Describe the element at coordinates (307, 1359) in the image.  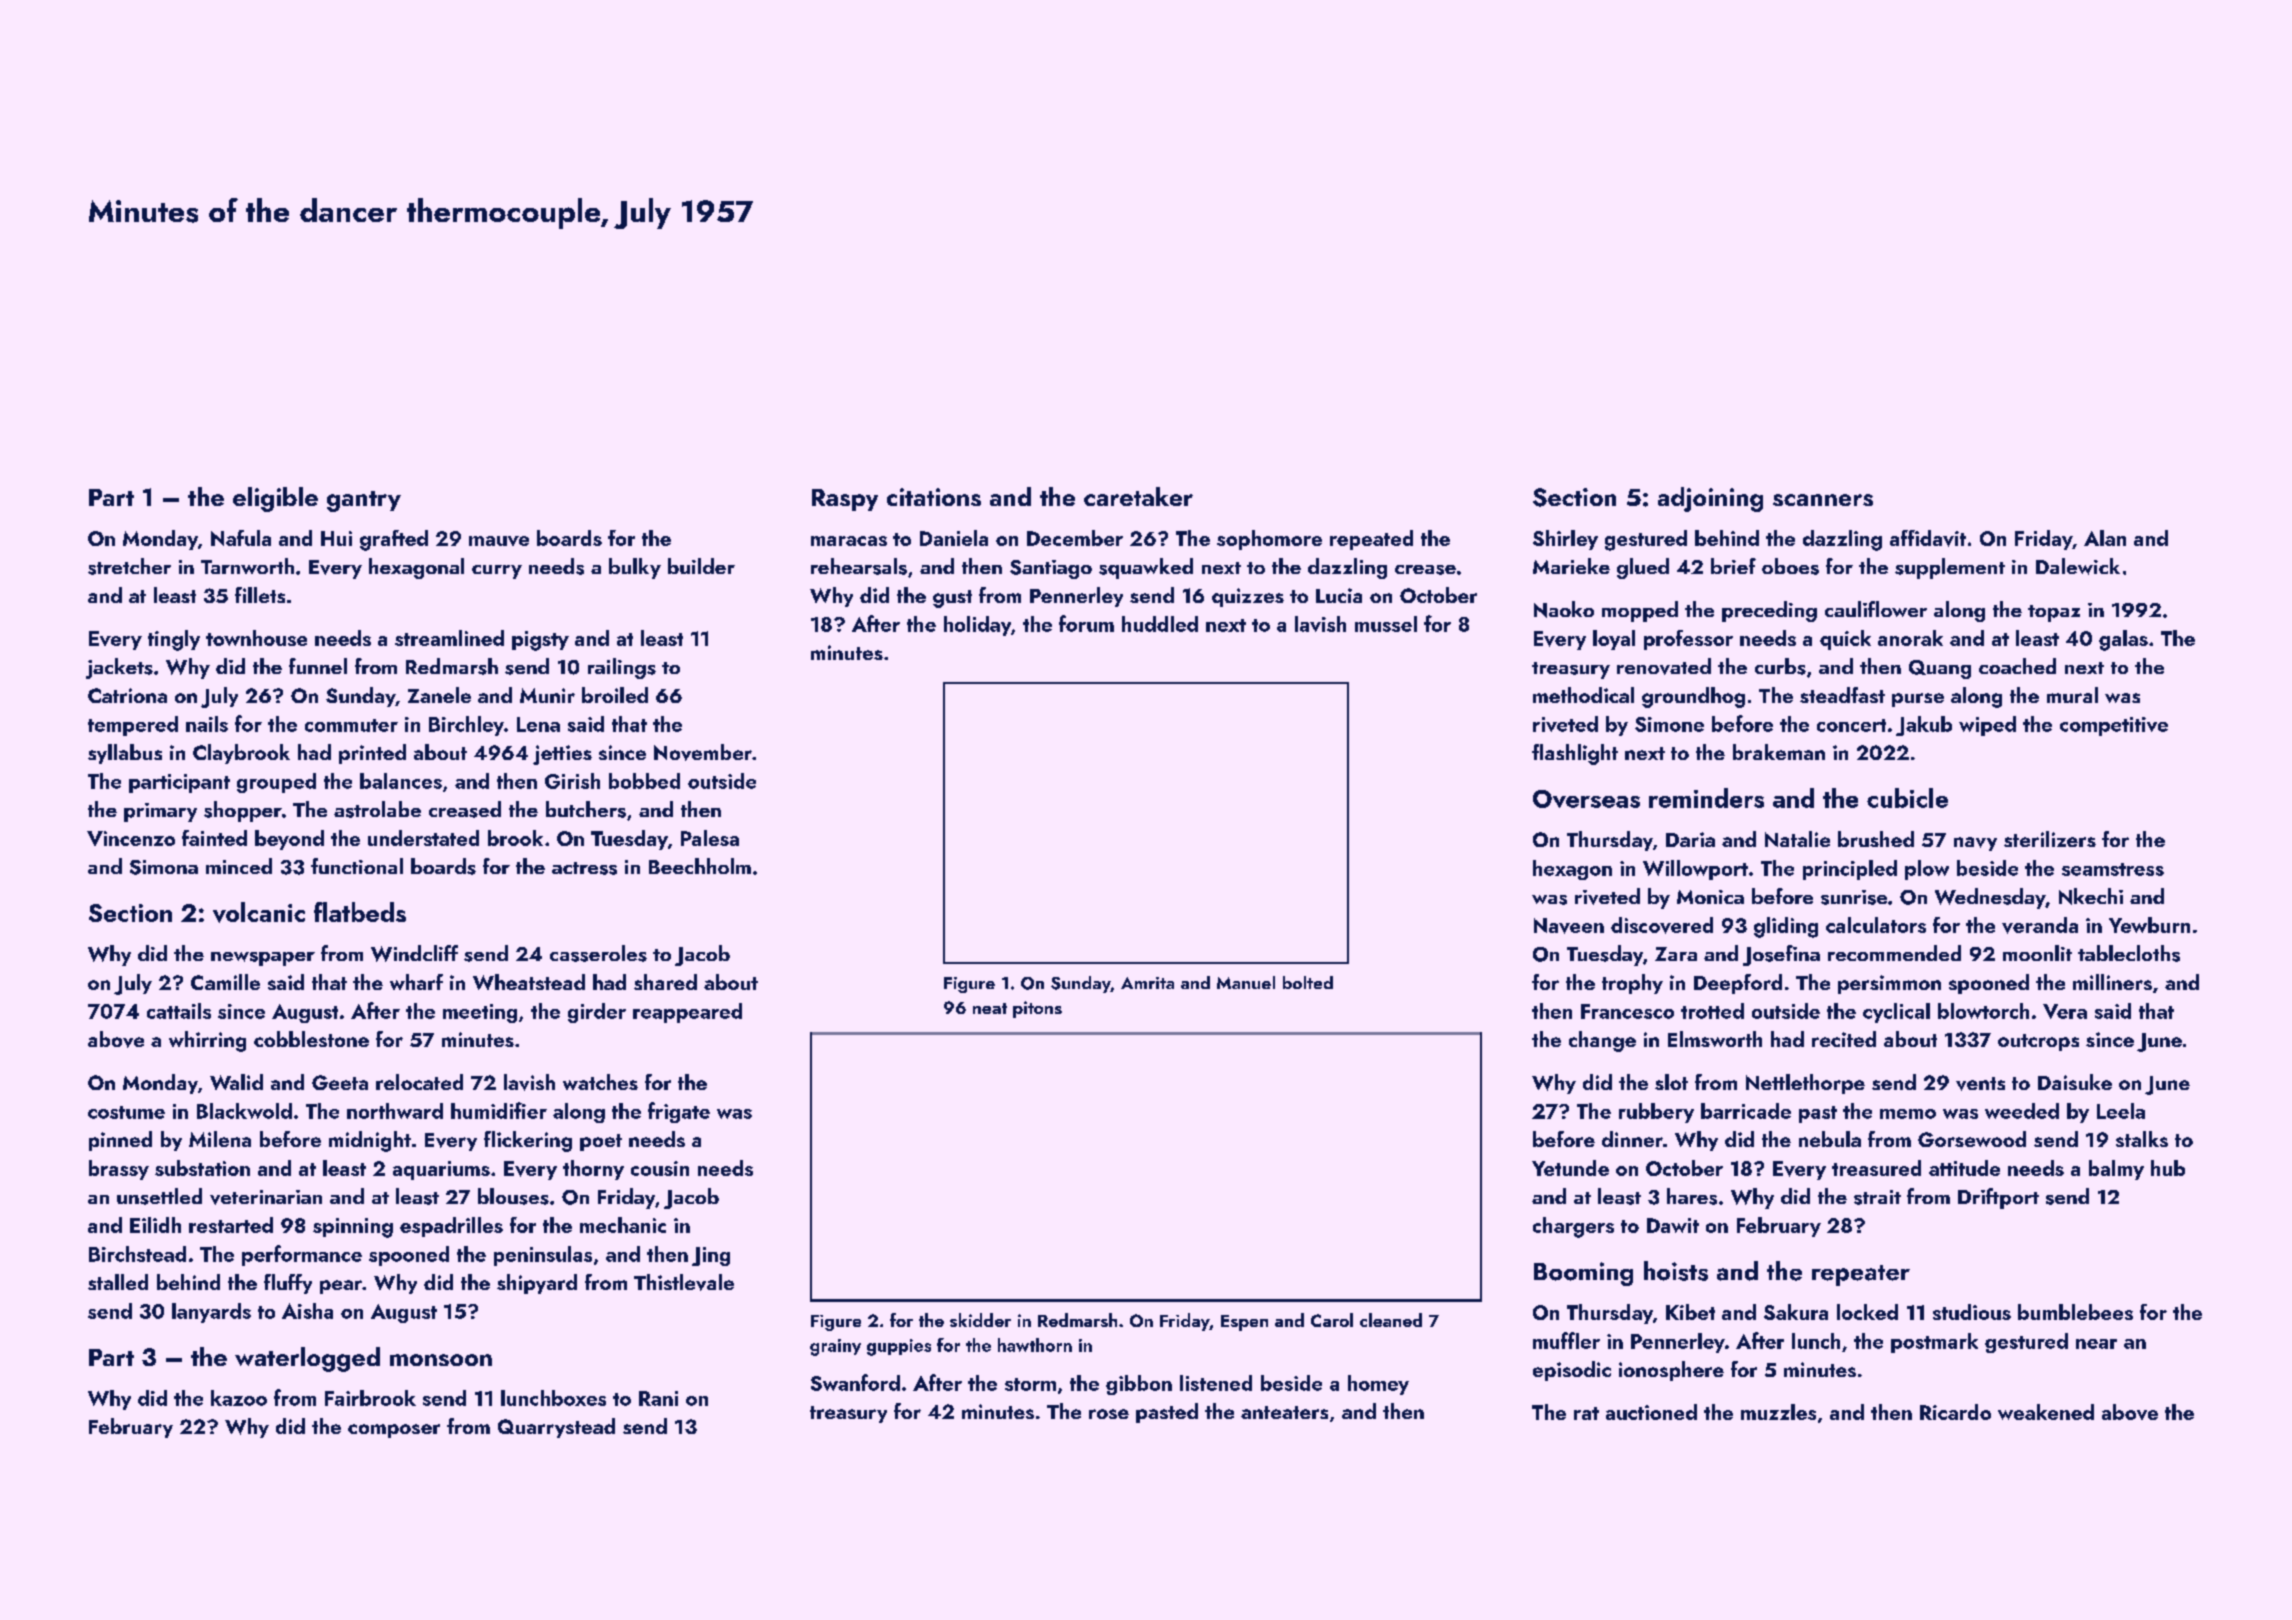
I see `waterlogged` at that location.
